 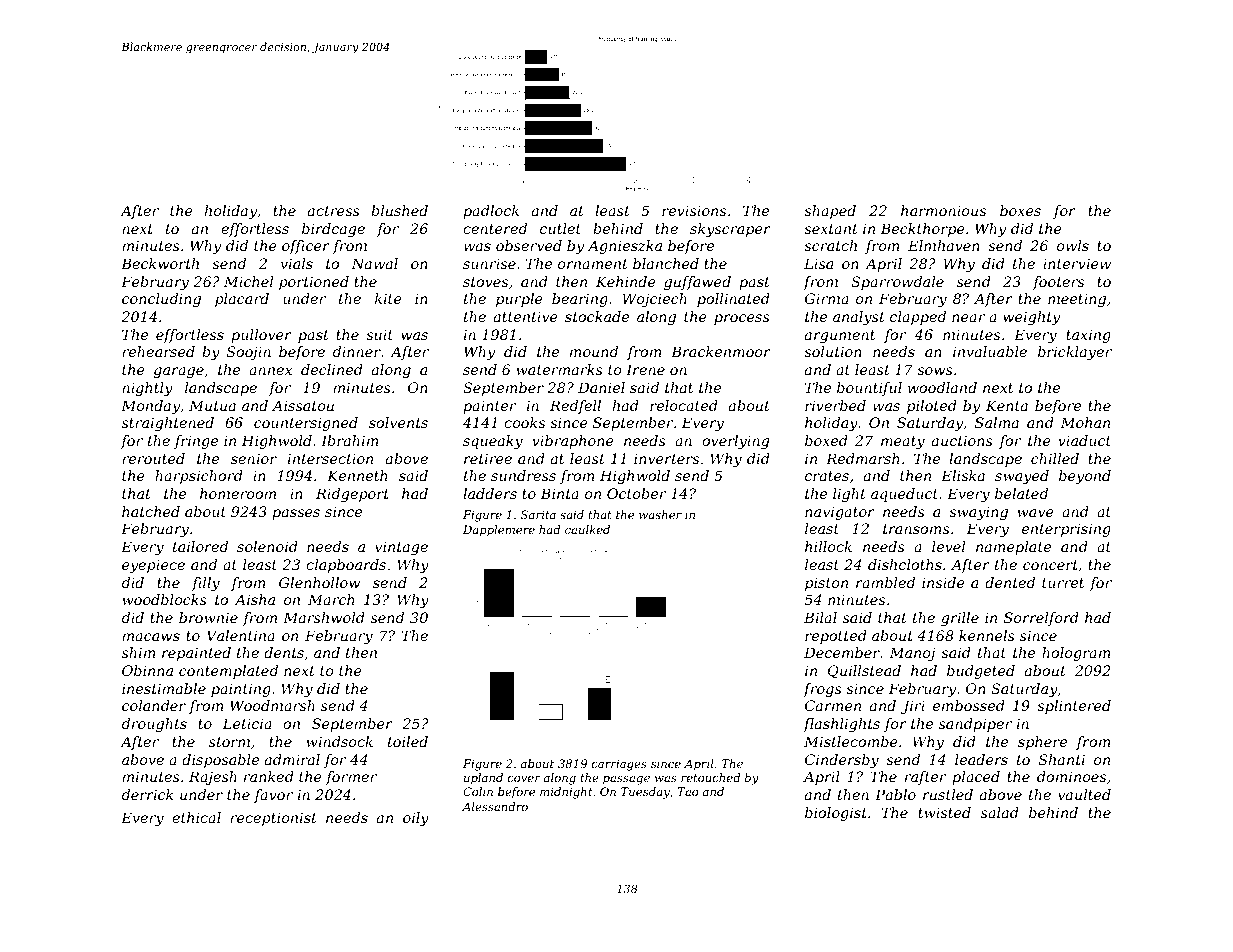 I want to click on receptionist, so click(x=273, y=819).
